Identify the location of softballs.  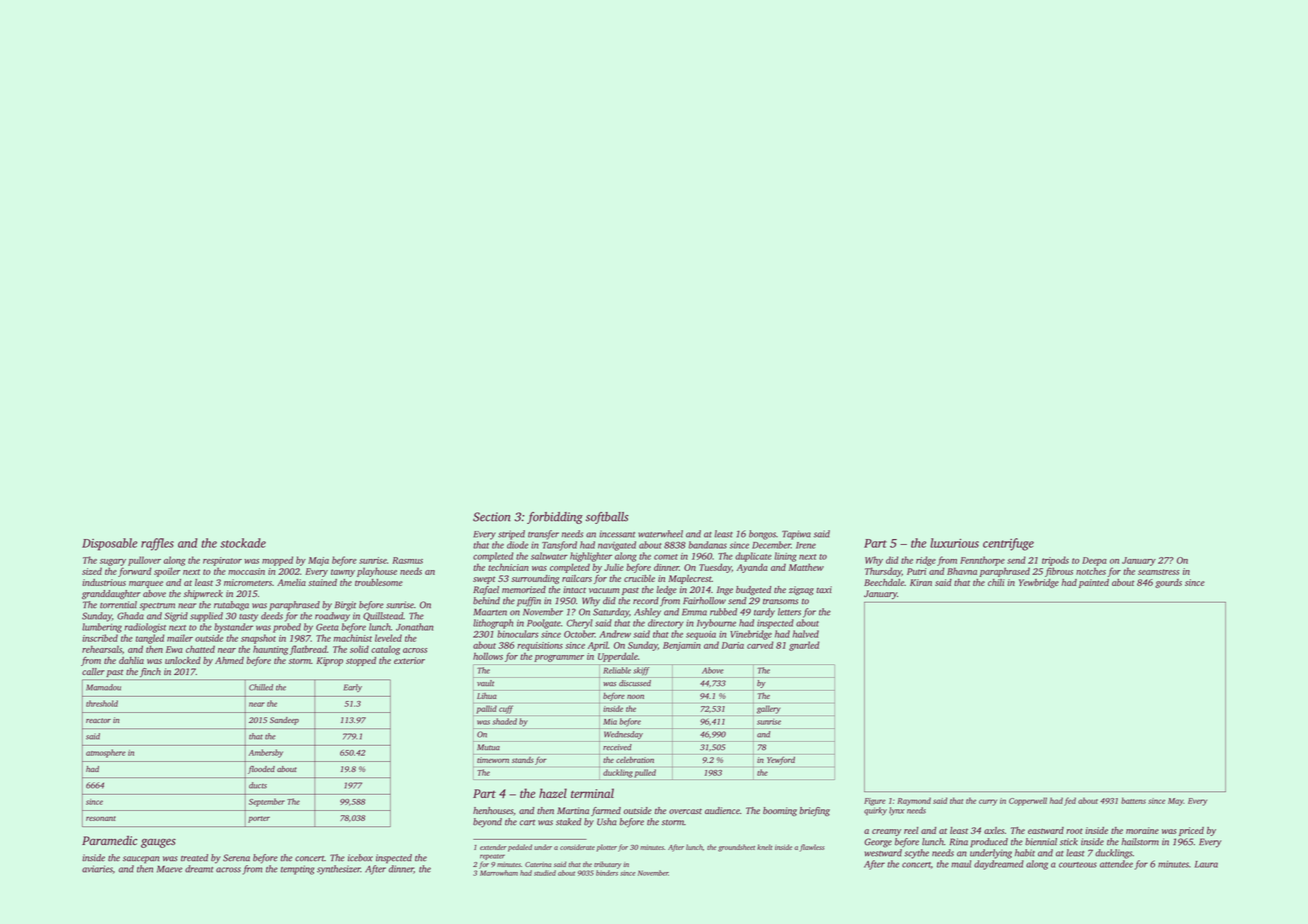
(607, 518).
